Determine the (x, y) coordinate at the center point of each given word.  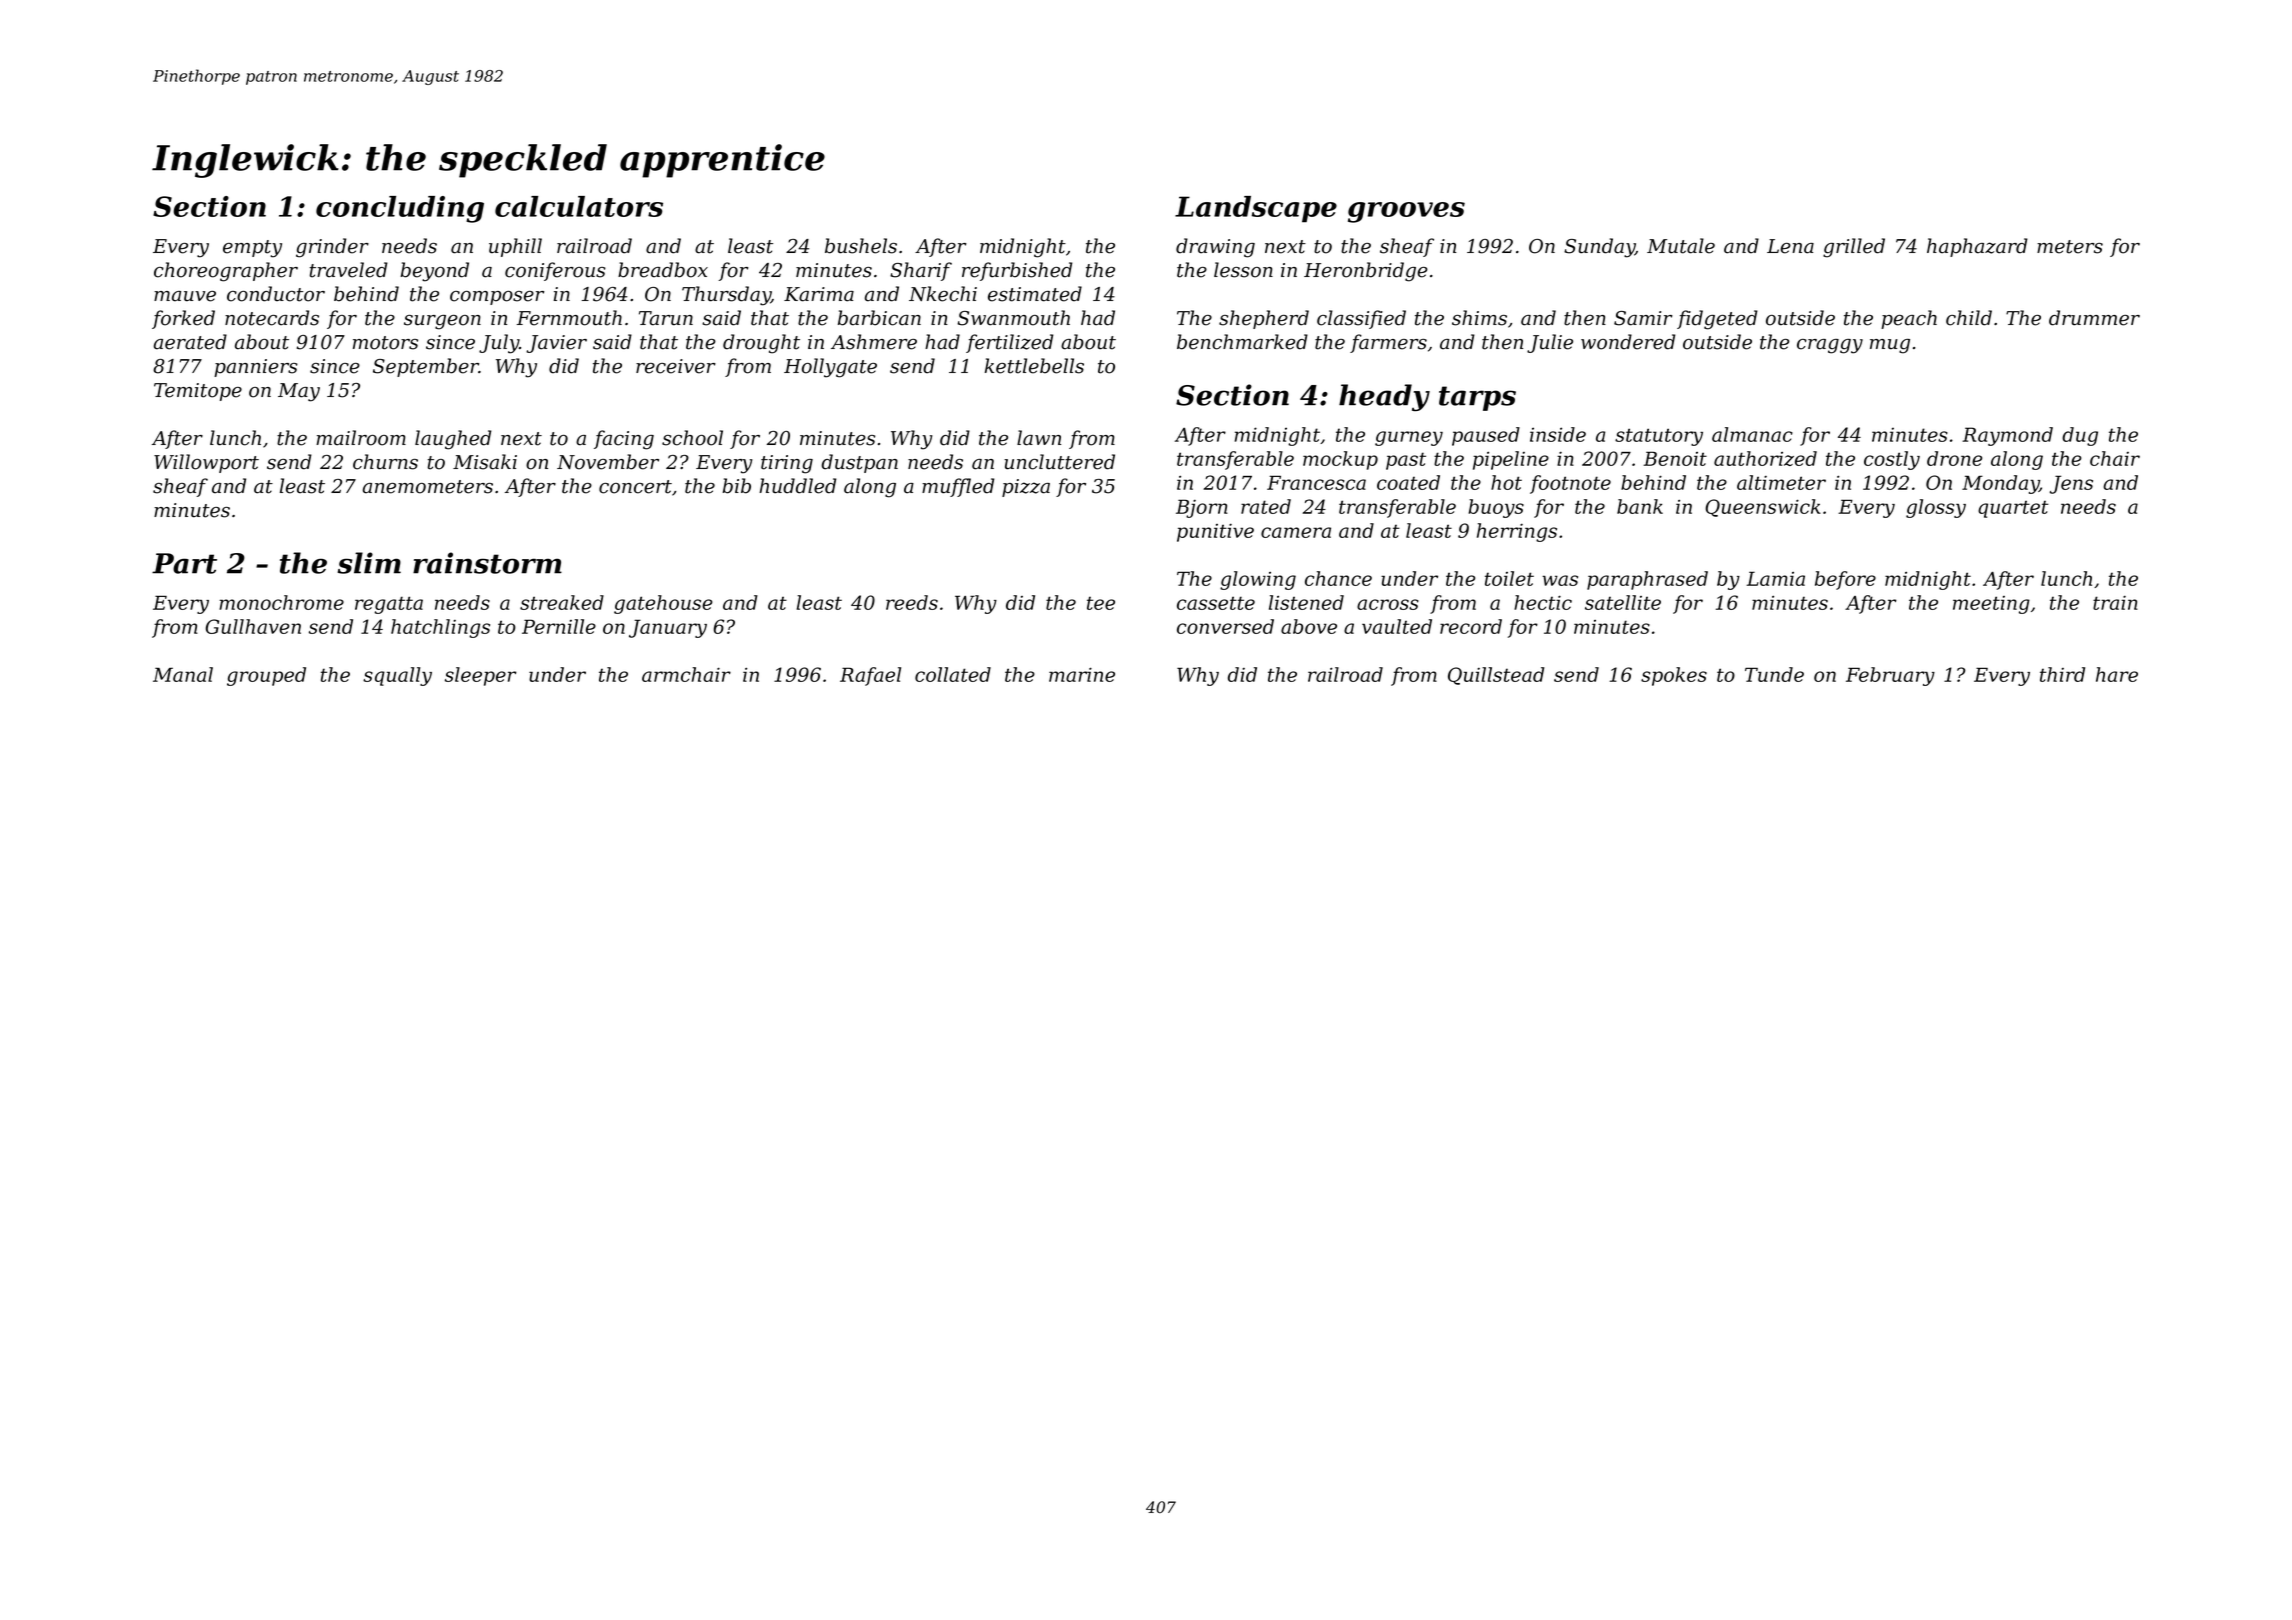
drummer (2094, 318)
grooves (1406, 212)
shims (1479, 318)
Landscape (1256, 209)
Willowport (206, 463)
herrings (1517, 532)
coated (1408, 482)
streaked (562, 602)
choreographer (226, 272)
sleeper (481, 676)
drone (1954, 458)
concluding (400, 209)
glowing (1258, 580)
